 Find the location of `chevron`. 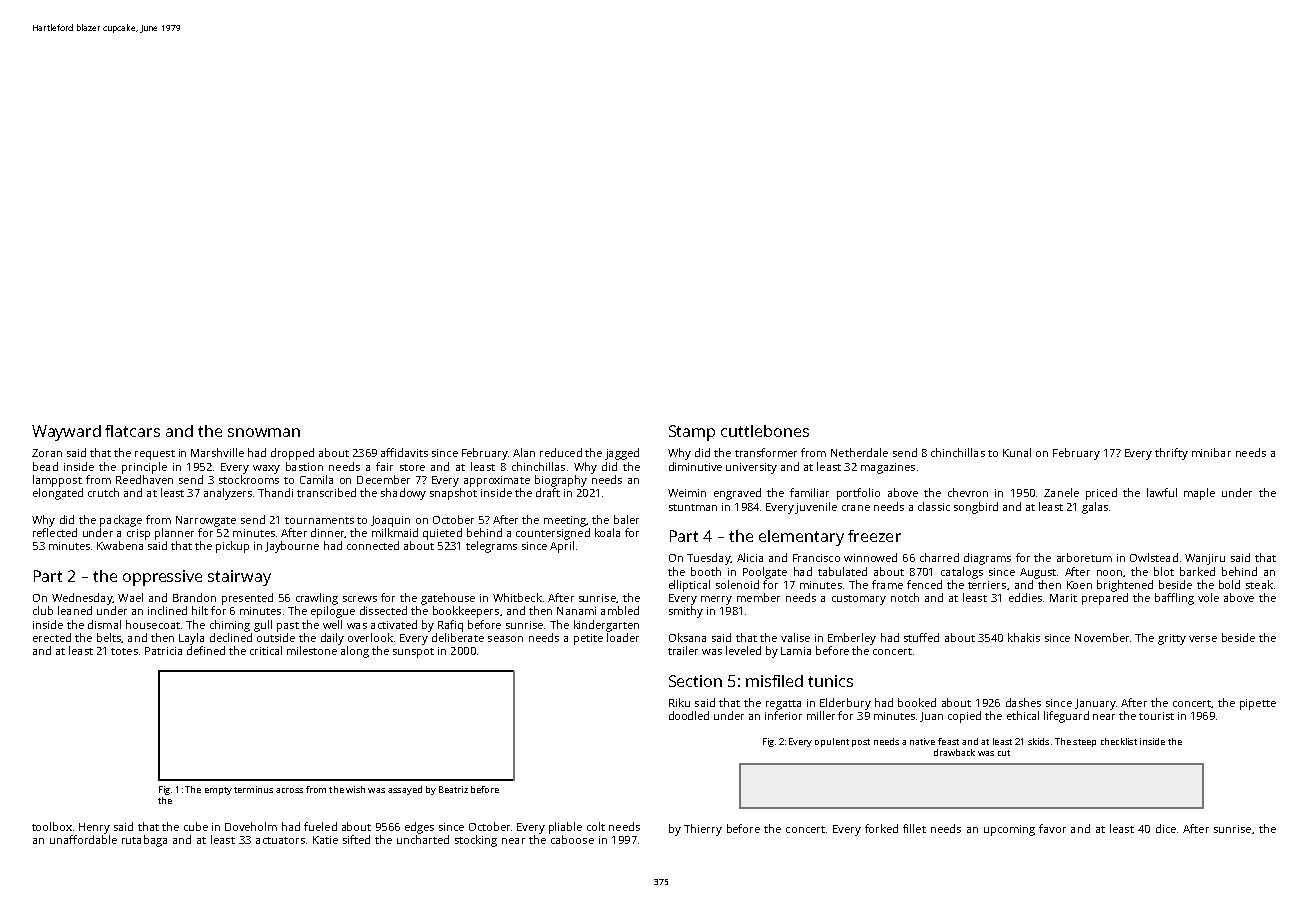

chevron is located at coordinates (968, 492).
